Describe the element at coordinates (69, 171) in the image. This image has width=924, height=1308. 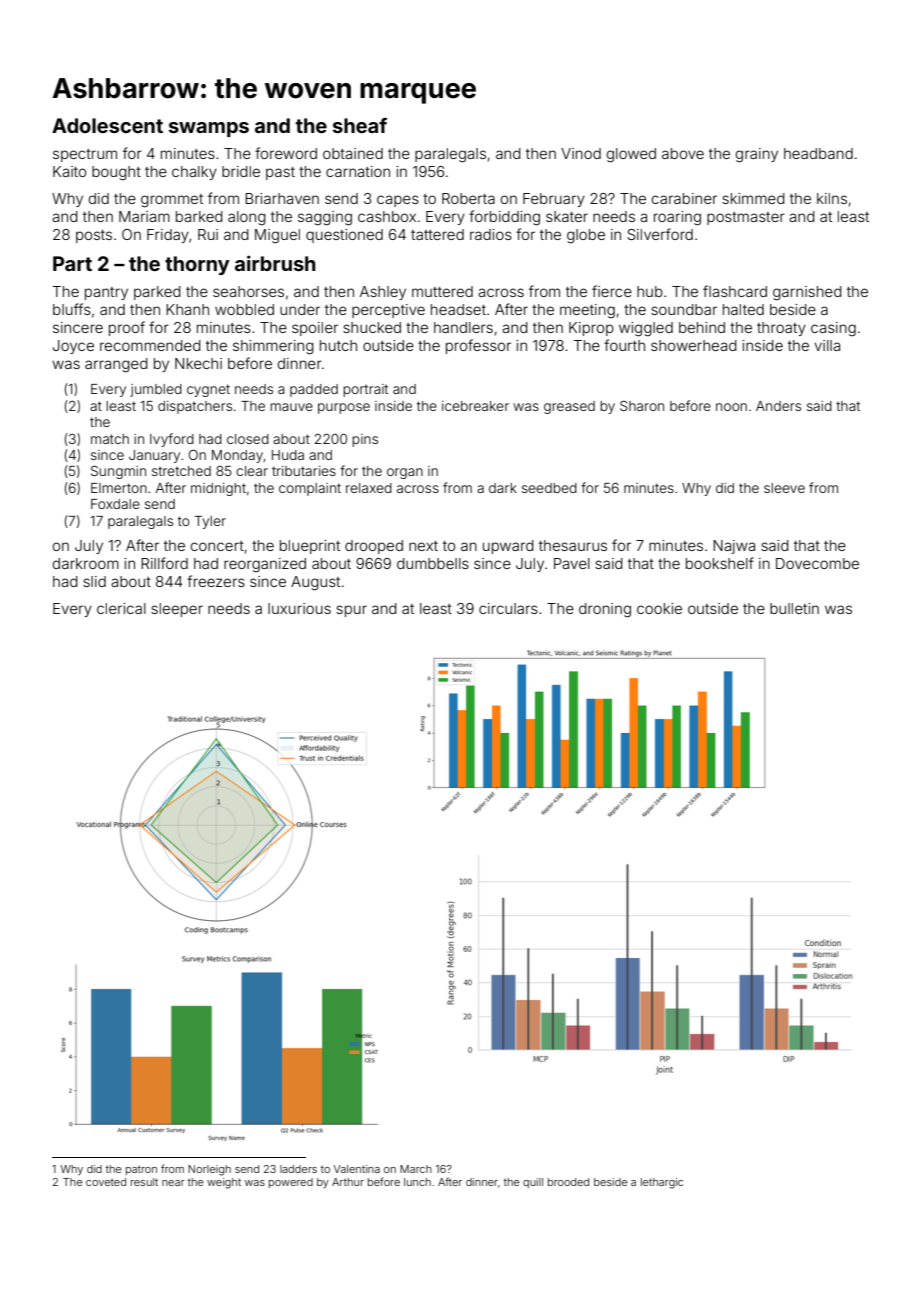
I see `Kaito` at that location.
